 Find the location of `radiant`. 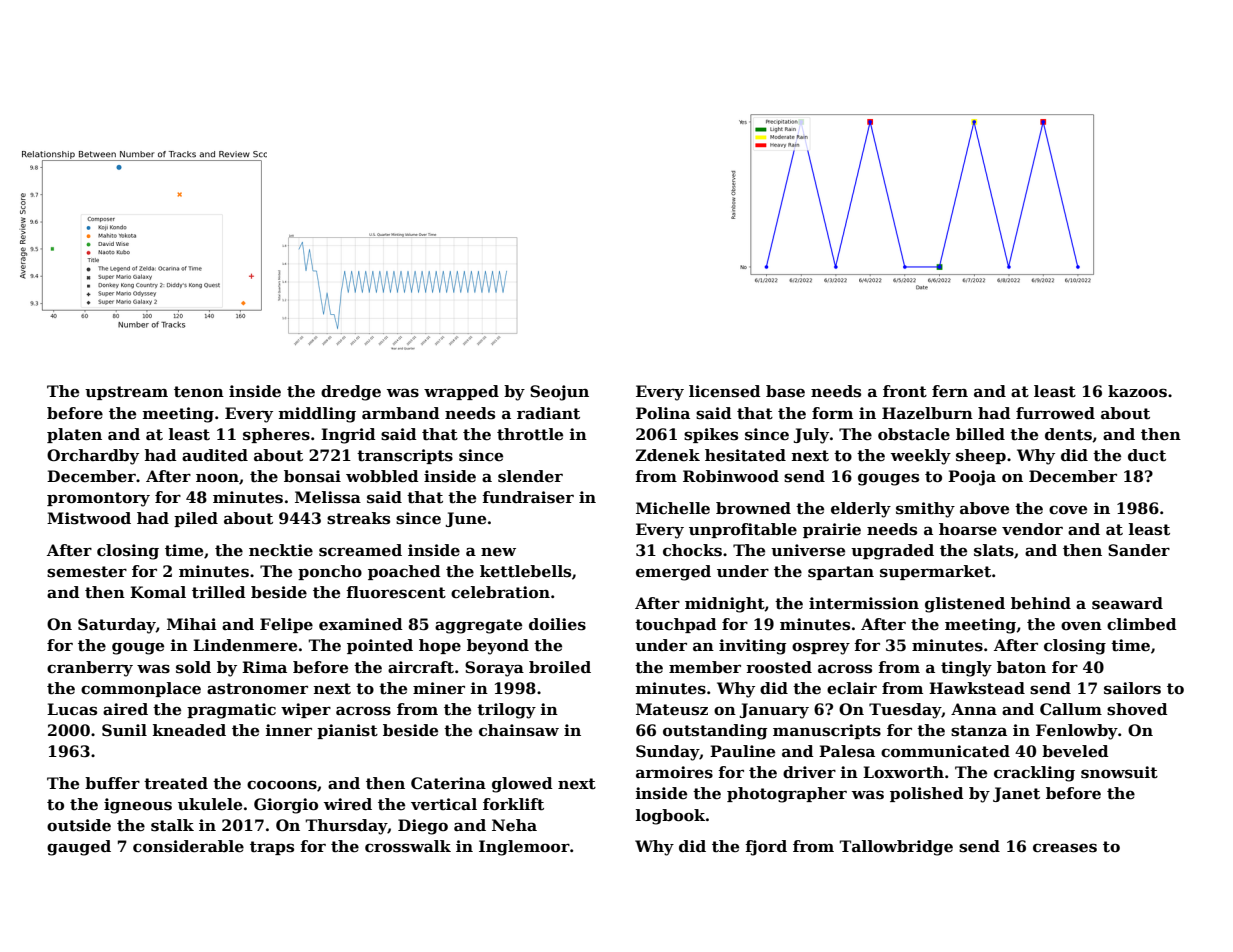

radiant is located at coordinates (548, 413).
